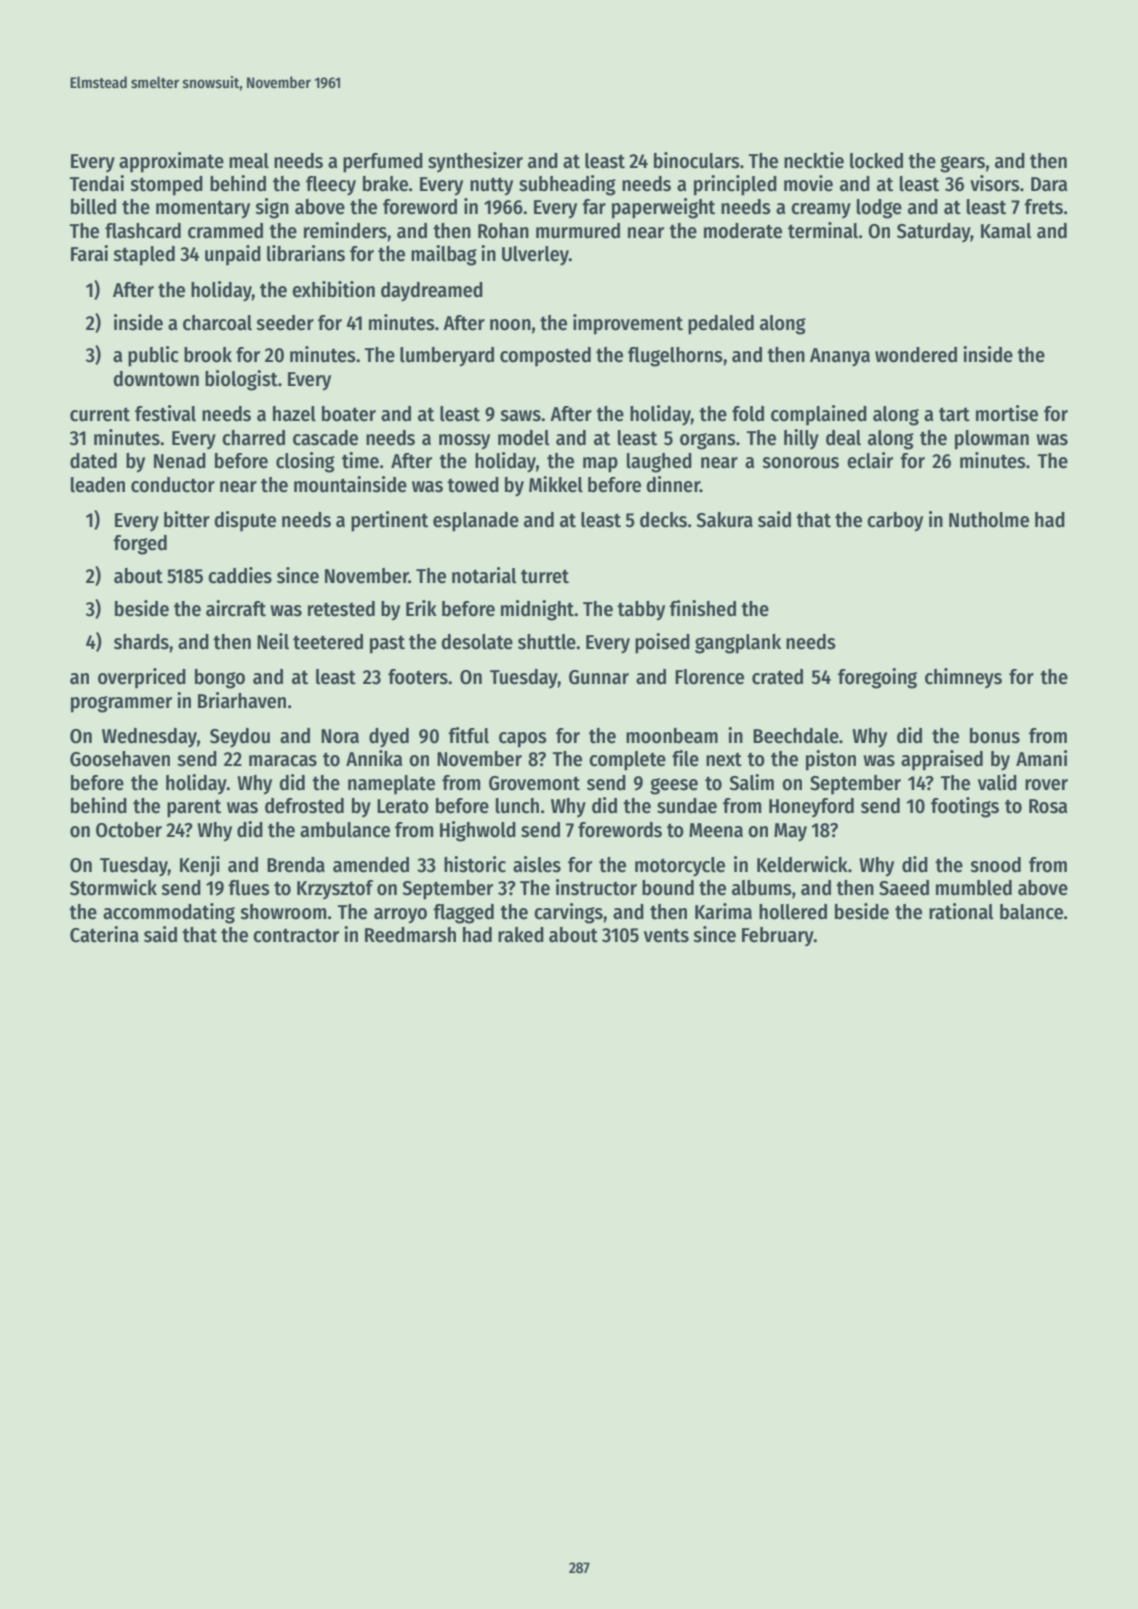 This document has height=1609, width=1138. What do you see at coordinates (709, 677) in the document?
I see `Florence` at bounding box center [709, 677].
